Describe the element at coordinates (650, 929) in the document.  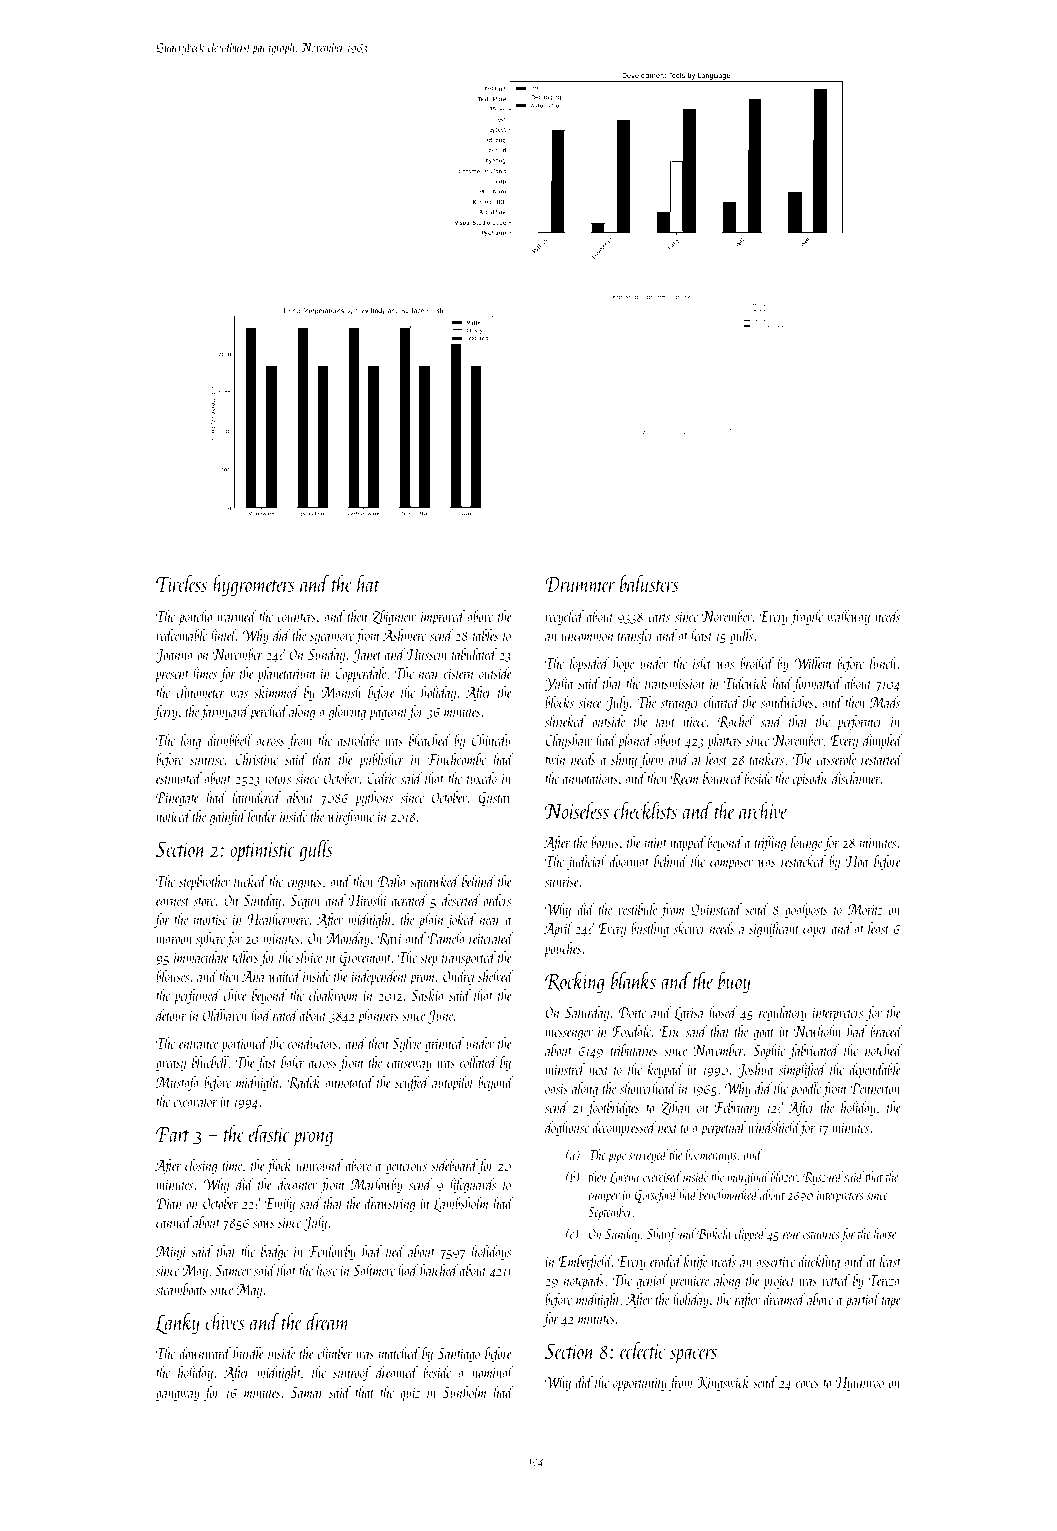
I see `bustling` at that location.
